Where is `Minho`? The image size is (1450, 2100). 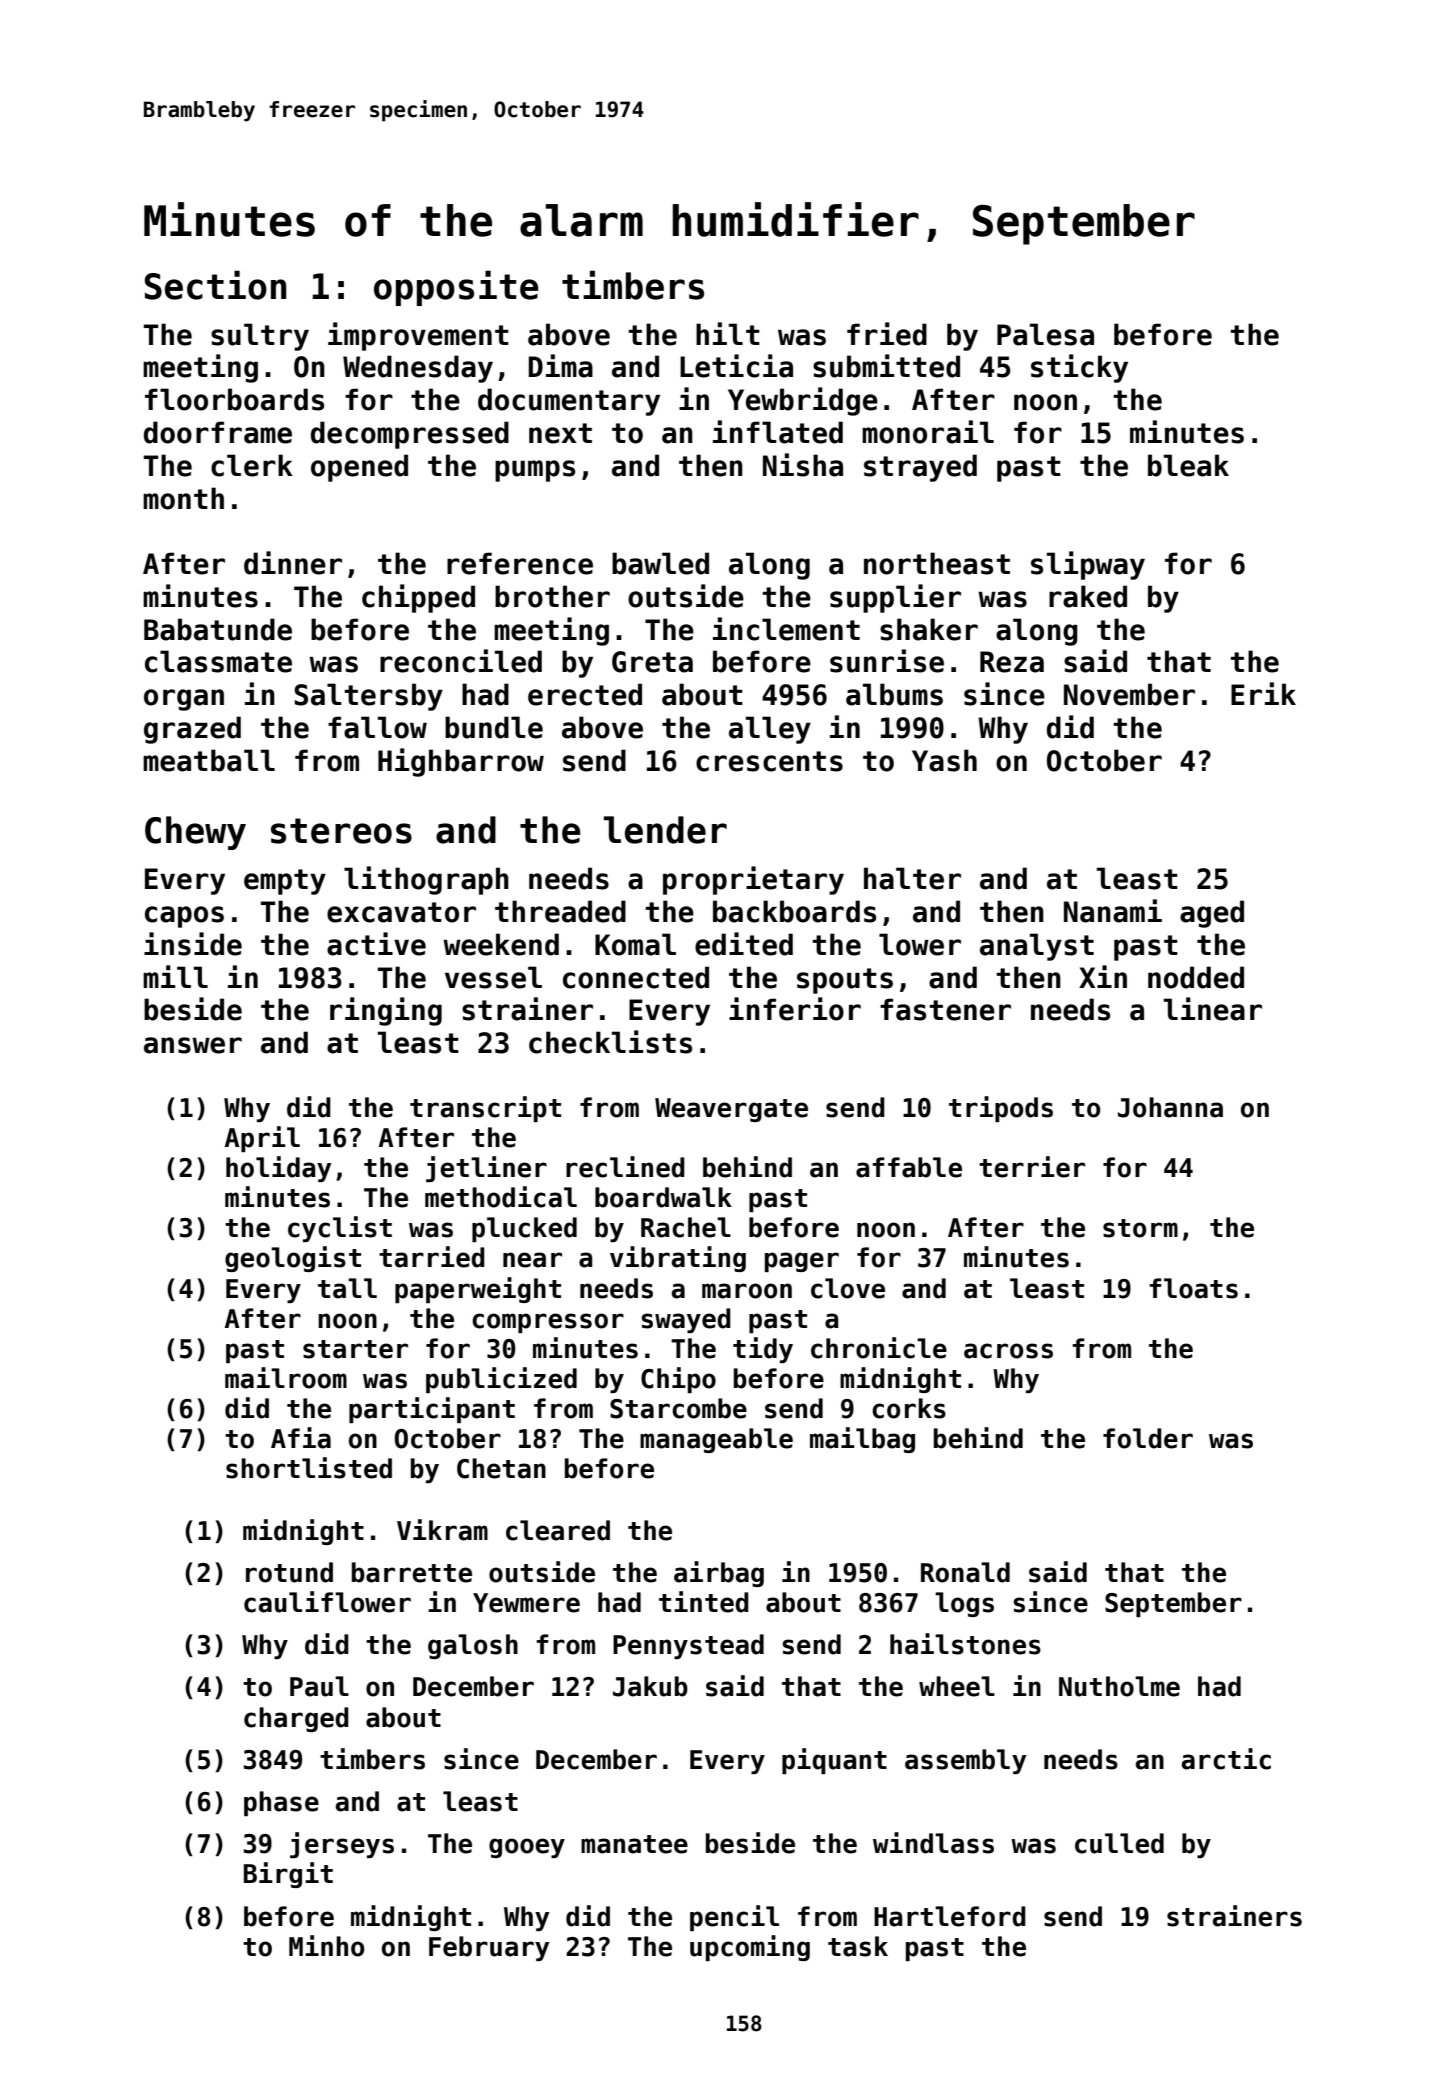
Minho is located at coordinates (326, 1946).
